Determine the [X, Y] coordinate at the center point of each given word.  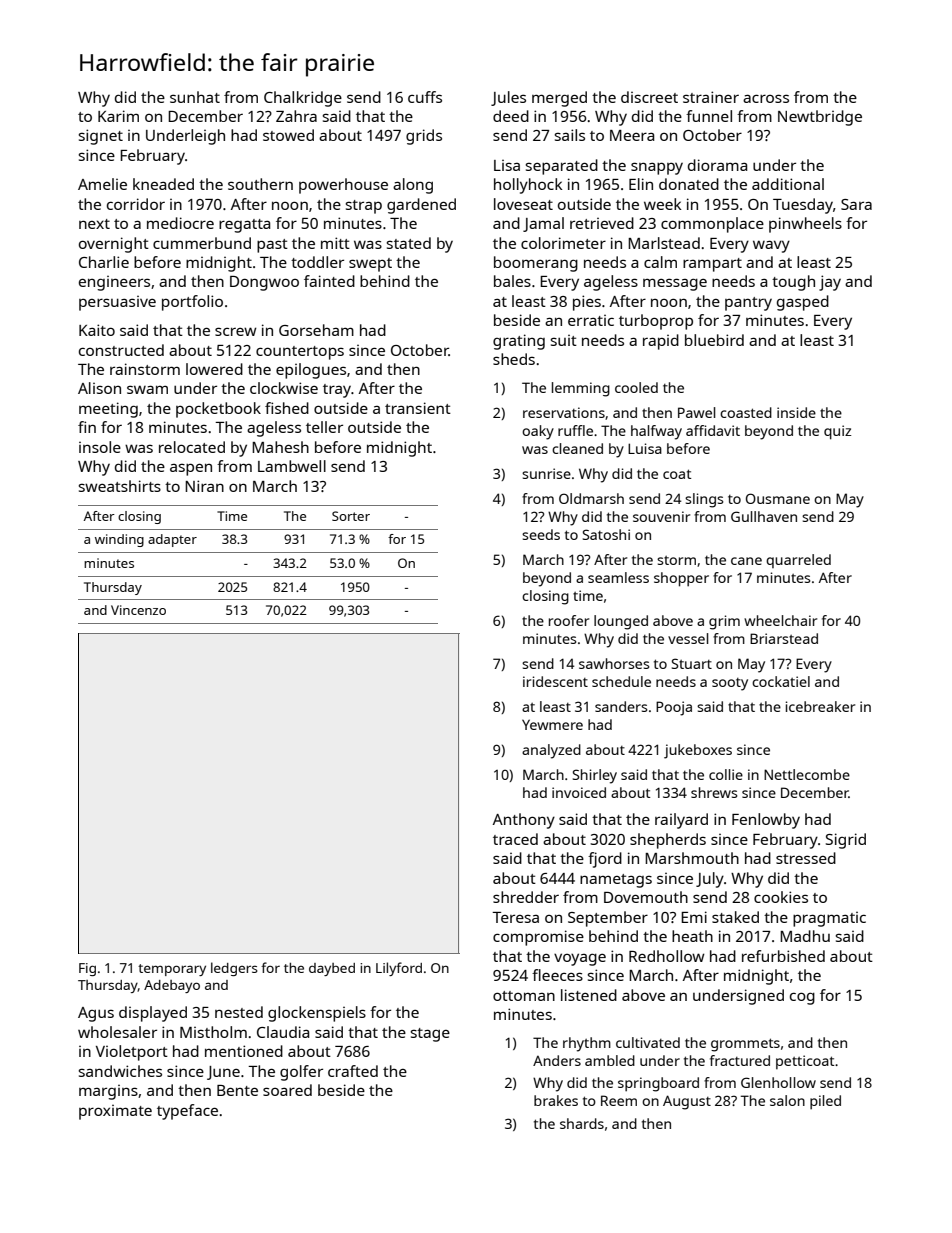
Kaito [97, 330]
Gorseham [316, 330]
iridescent [555, 681]
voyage [580, 959]
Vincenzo [138, 610]
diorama [717, 165]
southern [260, 184]
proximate [115, 1112]
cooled [636, 387]
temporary [172, 970]
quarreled [798, 561]
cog [802, 998]
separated [562, 167]
